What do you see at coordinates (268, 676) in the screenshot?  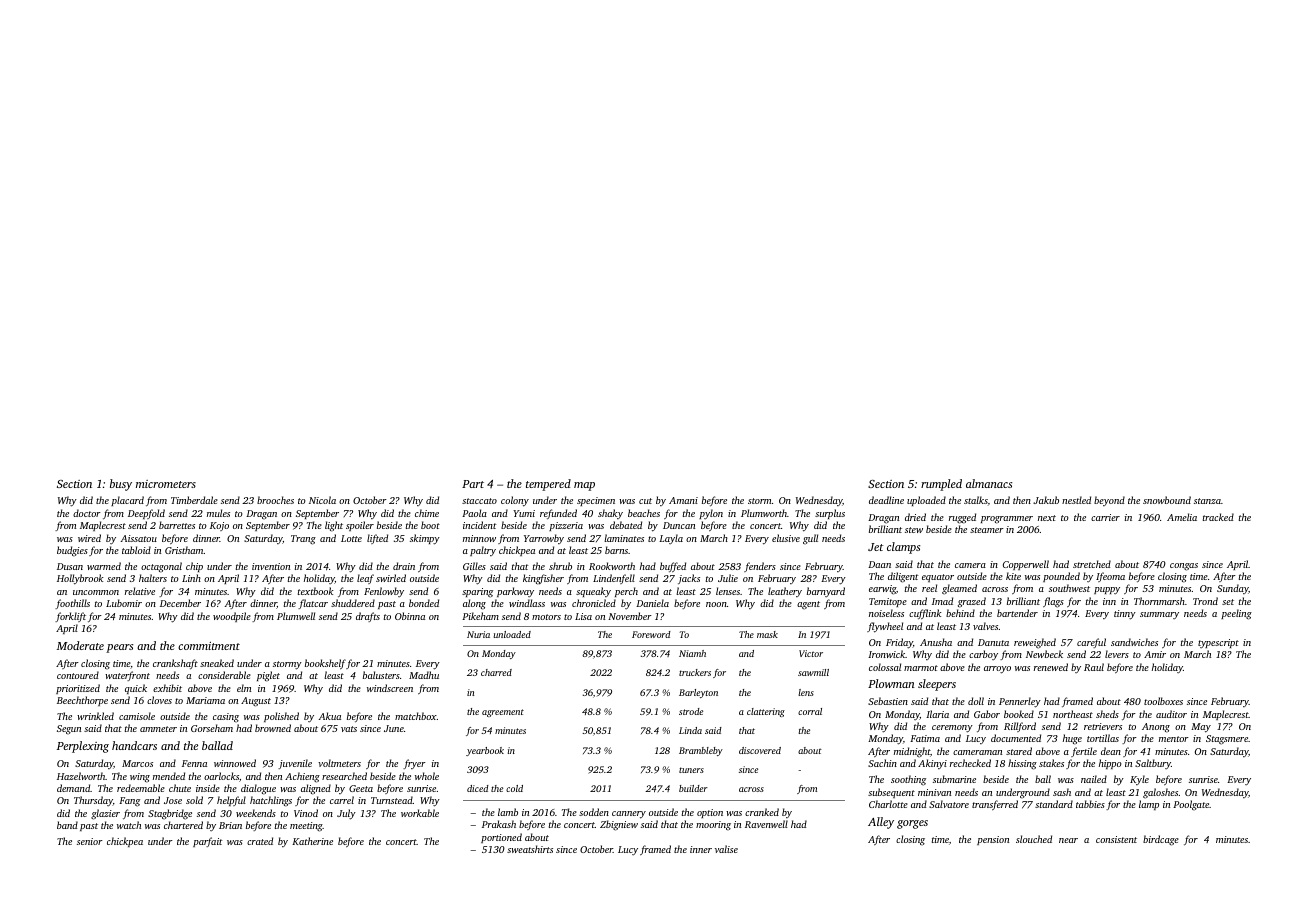 I see `piglet` at bounding box center [268, 676].
